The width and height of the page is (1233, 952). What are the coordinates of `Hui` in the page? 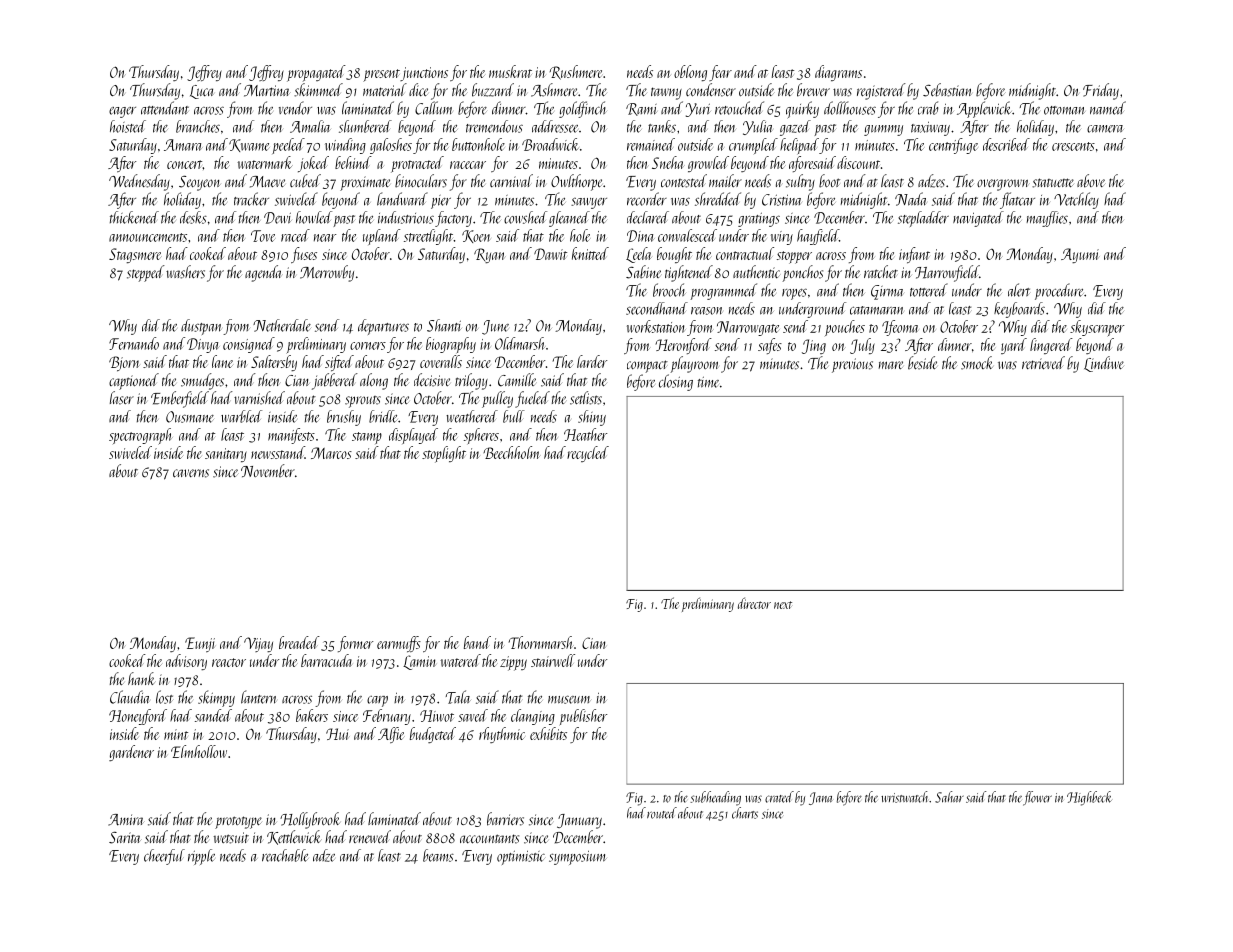 It's located at (338, 734).
